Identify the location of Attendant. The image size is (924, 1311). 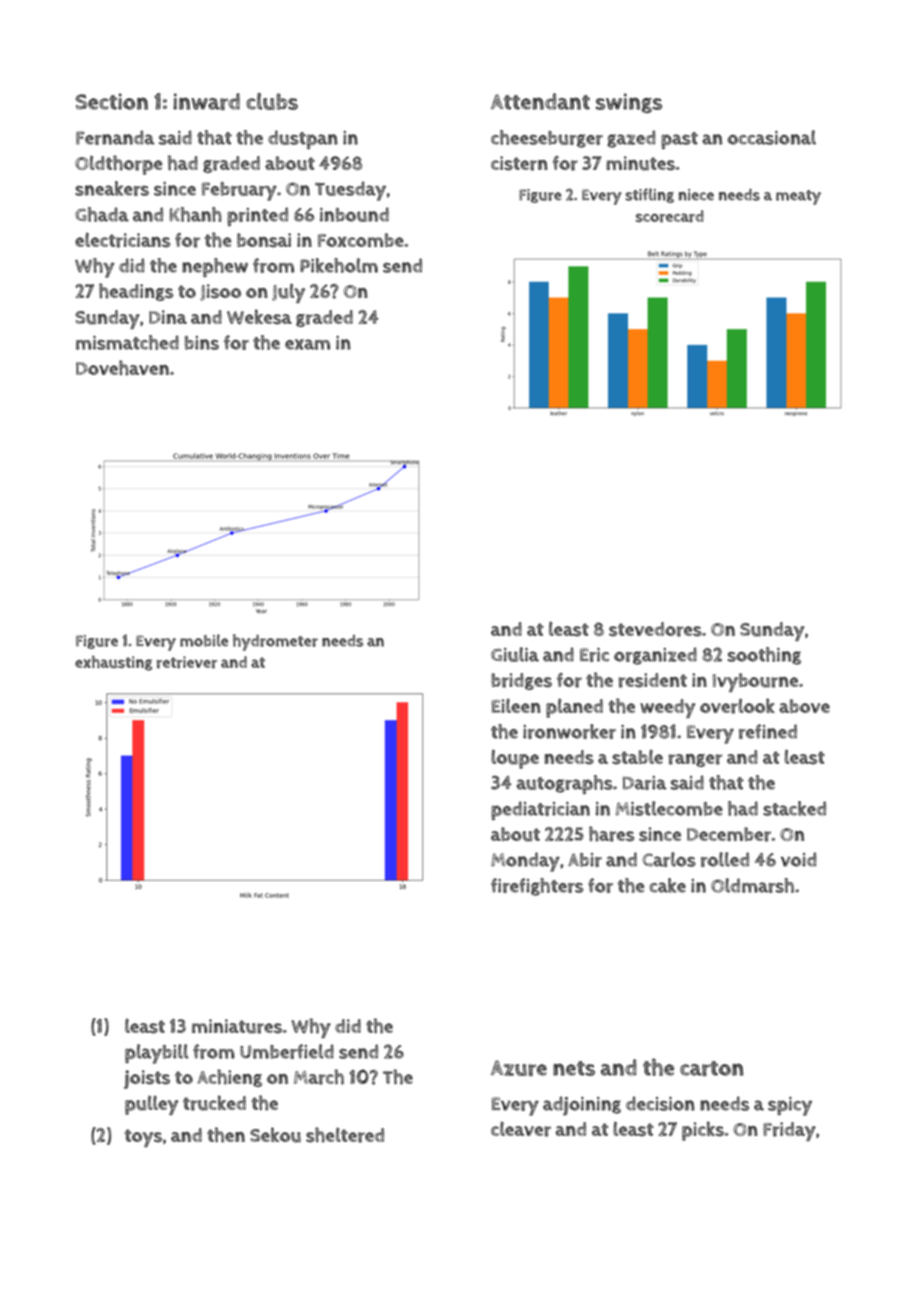
(540, 101).
